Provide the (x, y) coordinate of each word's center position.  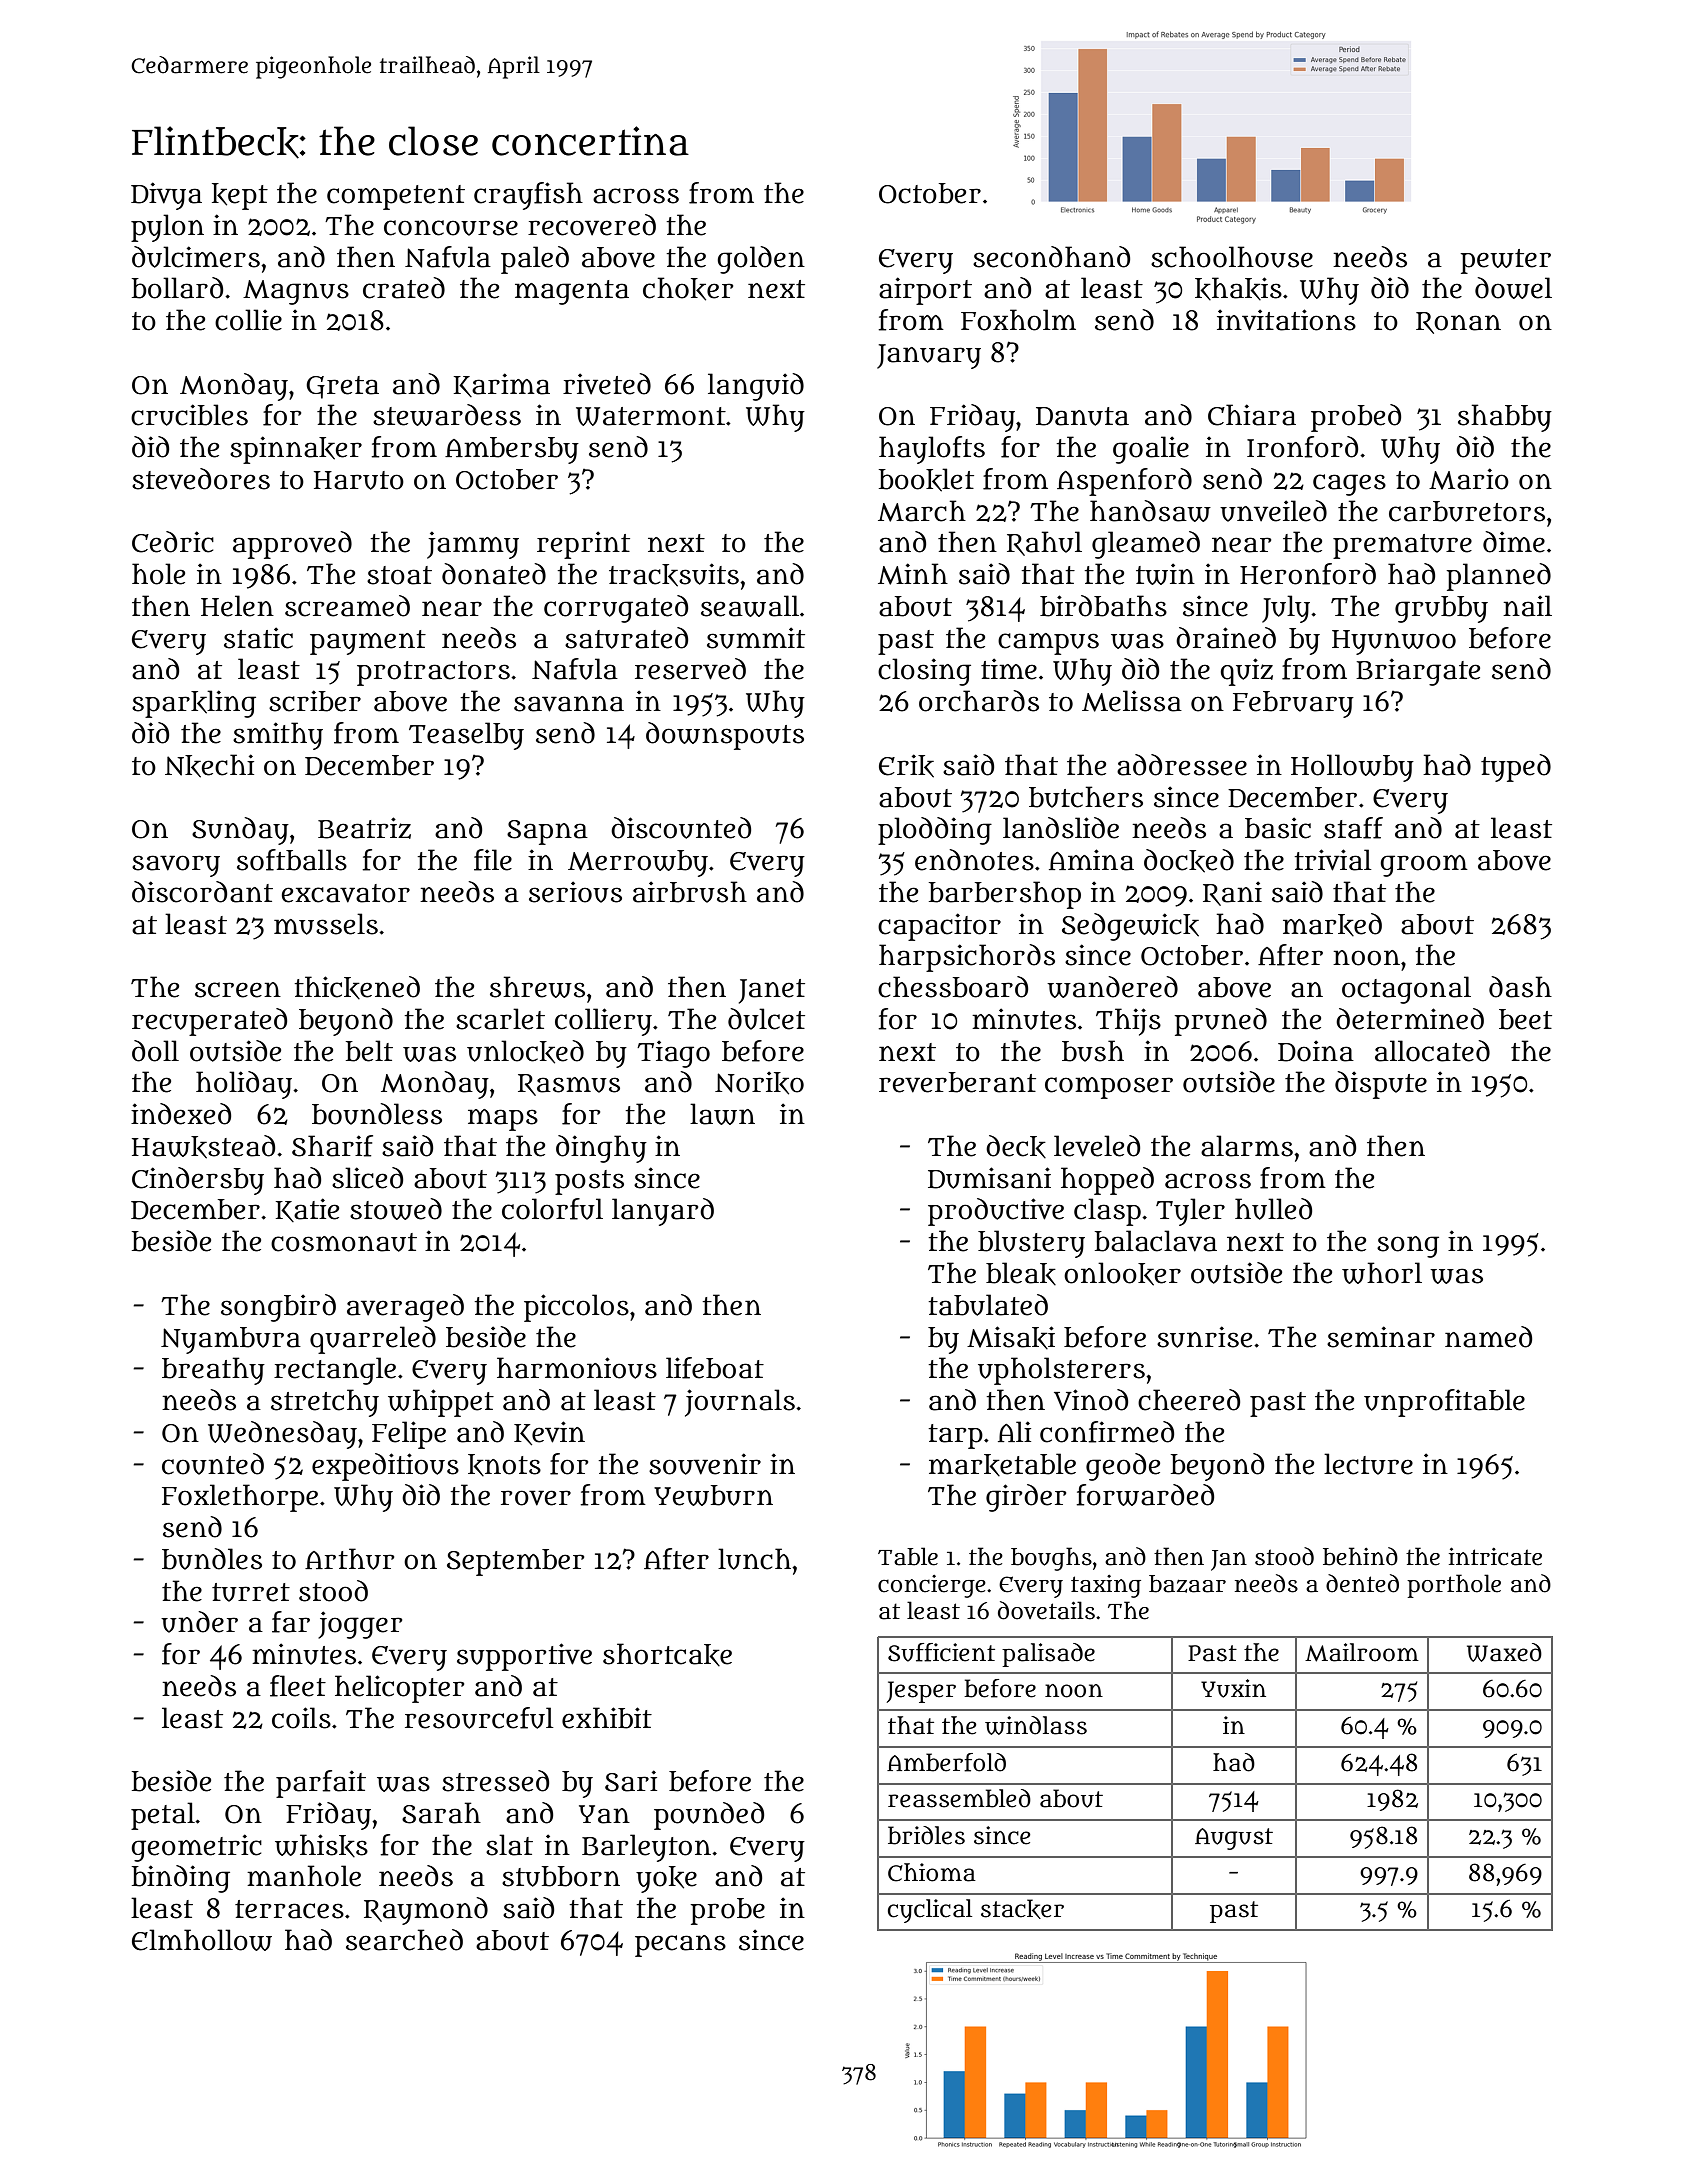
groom (1424, 866)
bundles (212, 1559)
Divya (166, 196)
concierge (932, 1586)
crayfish (528, 196)
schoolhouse (1232, 257)
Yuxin (1233, 1688)
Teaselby (466, 736)
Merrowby (638, 863)
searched (404, 1940)
